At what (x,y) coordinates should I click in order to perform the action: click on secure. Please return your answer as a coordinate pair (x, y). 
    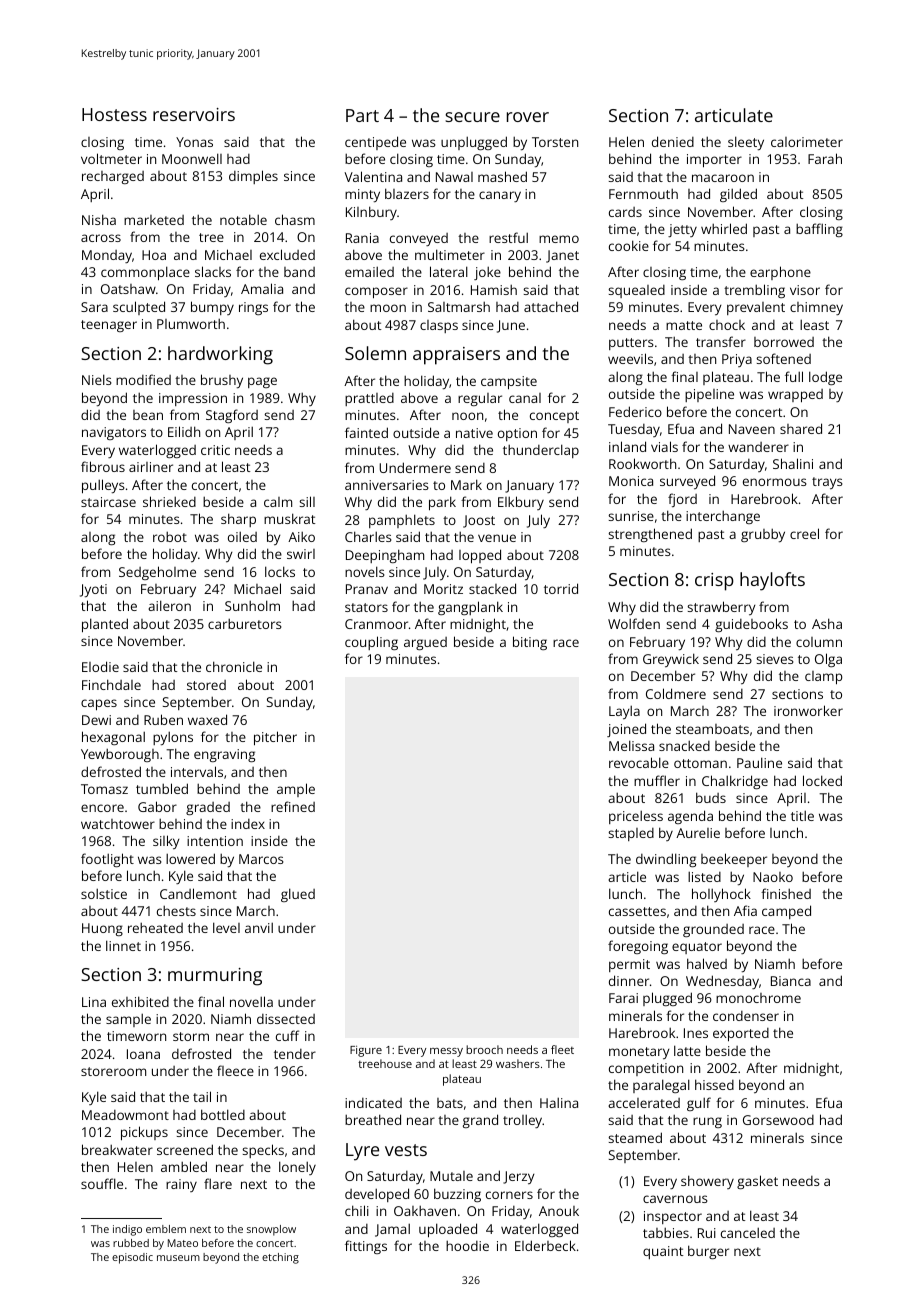
    Looking at the image, I should click on (472, 117).
